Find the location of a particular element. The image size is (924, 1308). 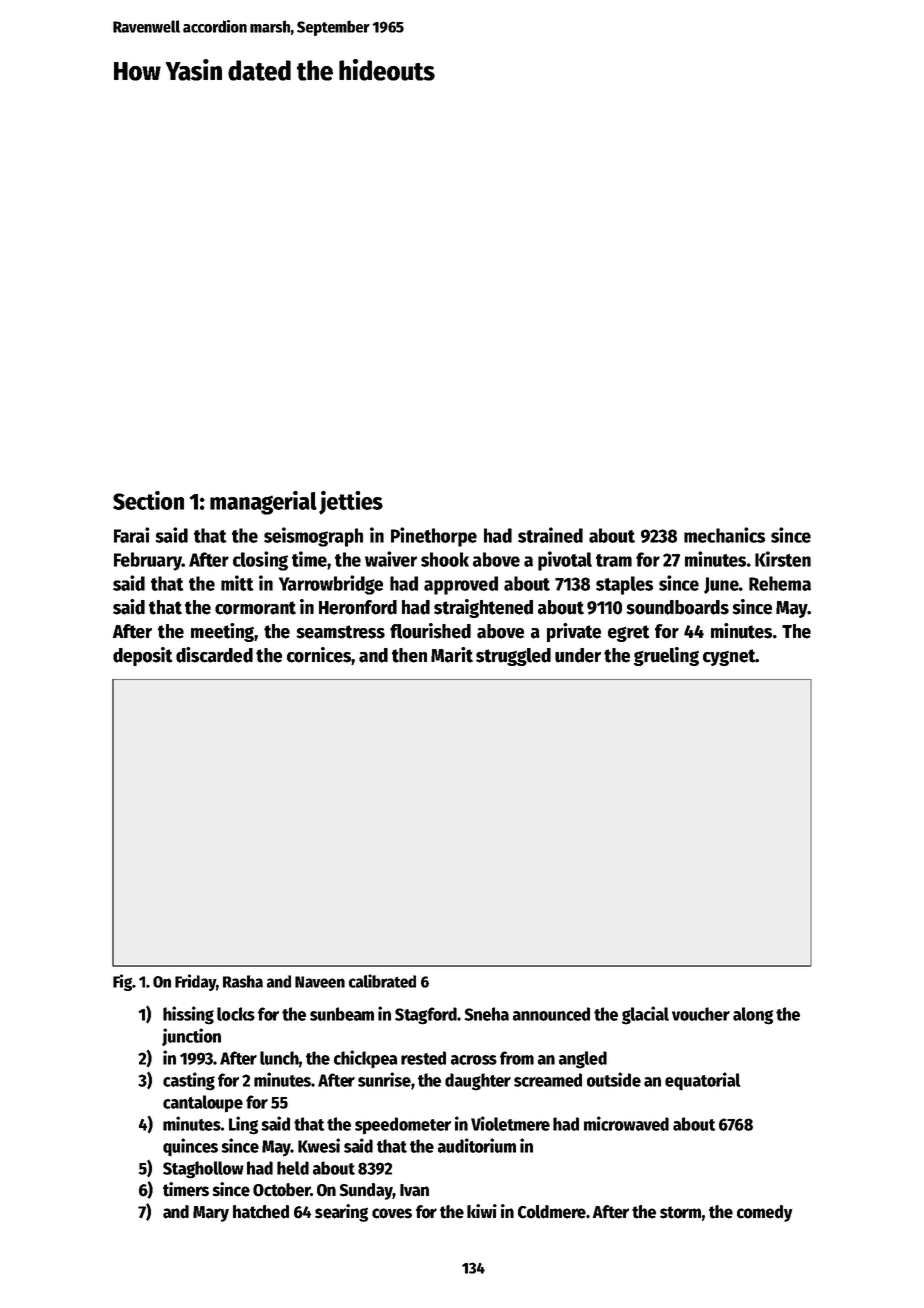

mechanics is located at coordinates (724, 535).
